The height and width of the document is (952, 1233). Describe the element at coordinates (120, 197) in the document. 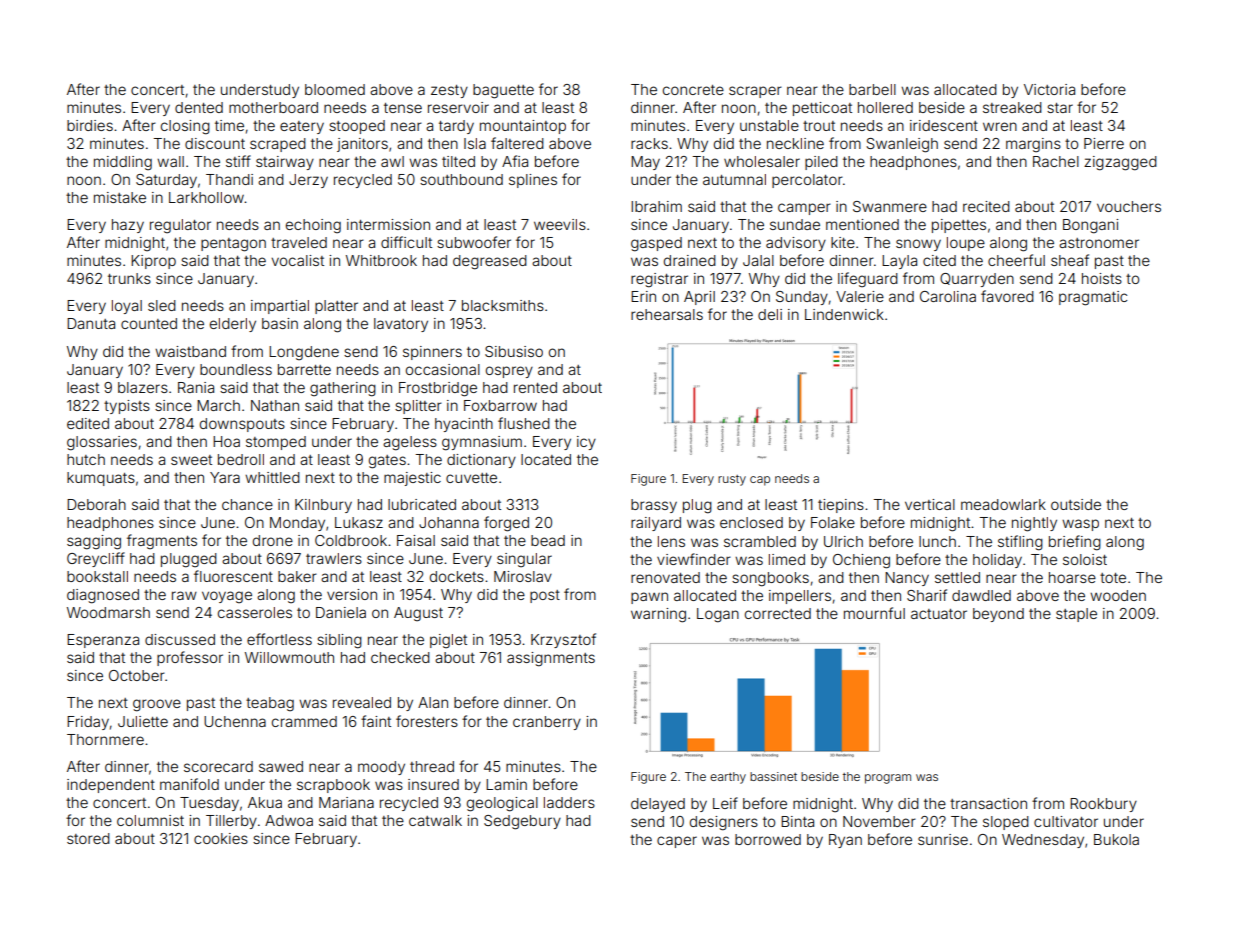

I see `mistake` at that location.
